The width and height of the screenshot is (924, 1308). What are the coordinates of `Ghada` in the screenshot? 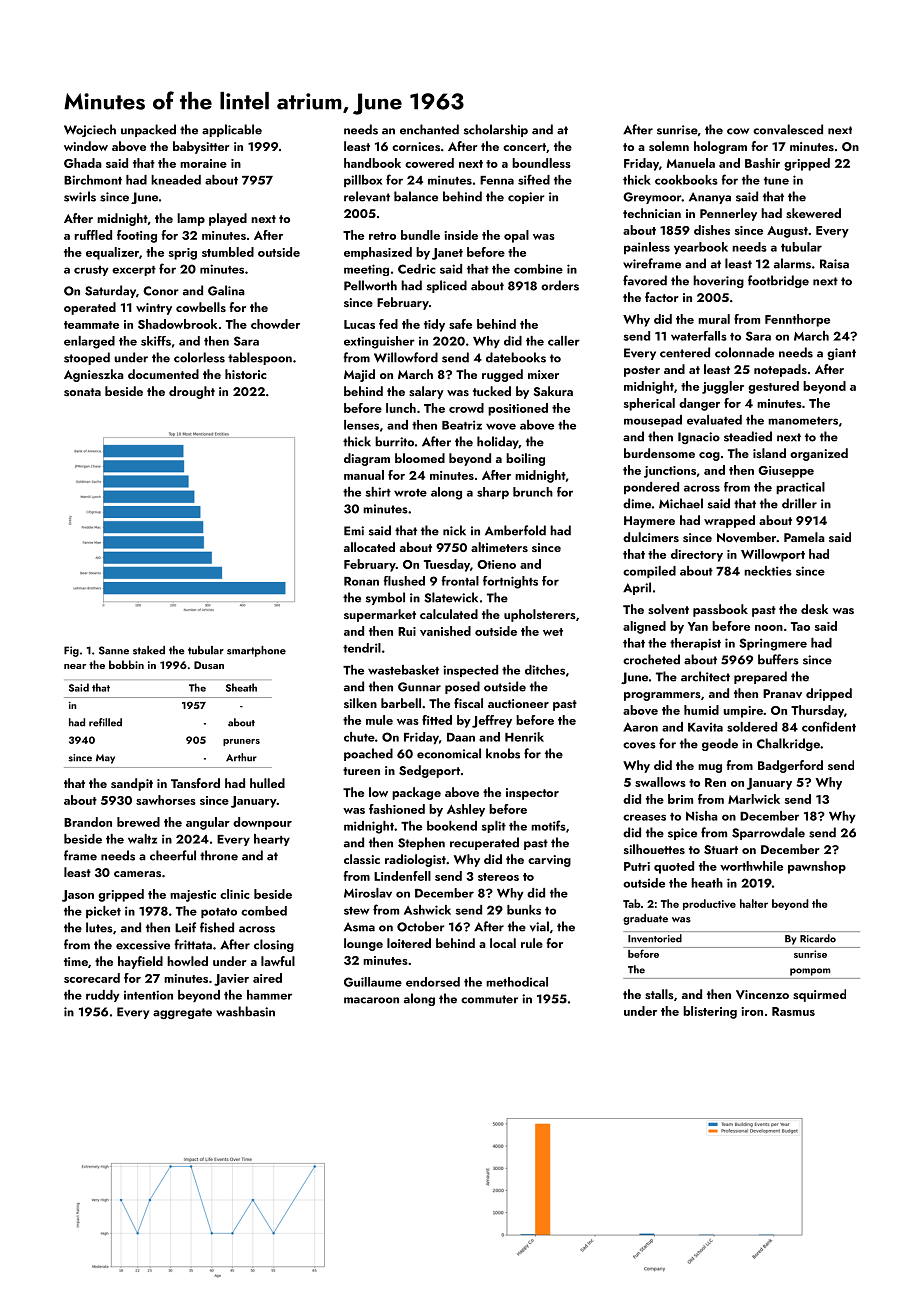 It's located at (83, 163).
